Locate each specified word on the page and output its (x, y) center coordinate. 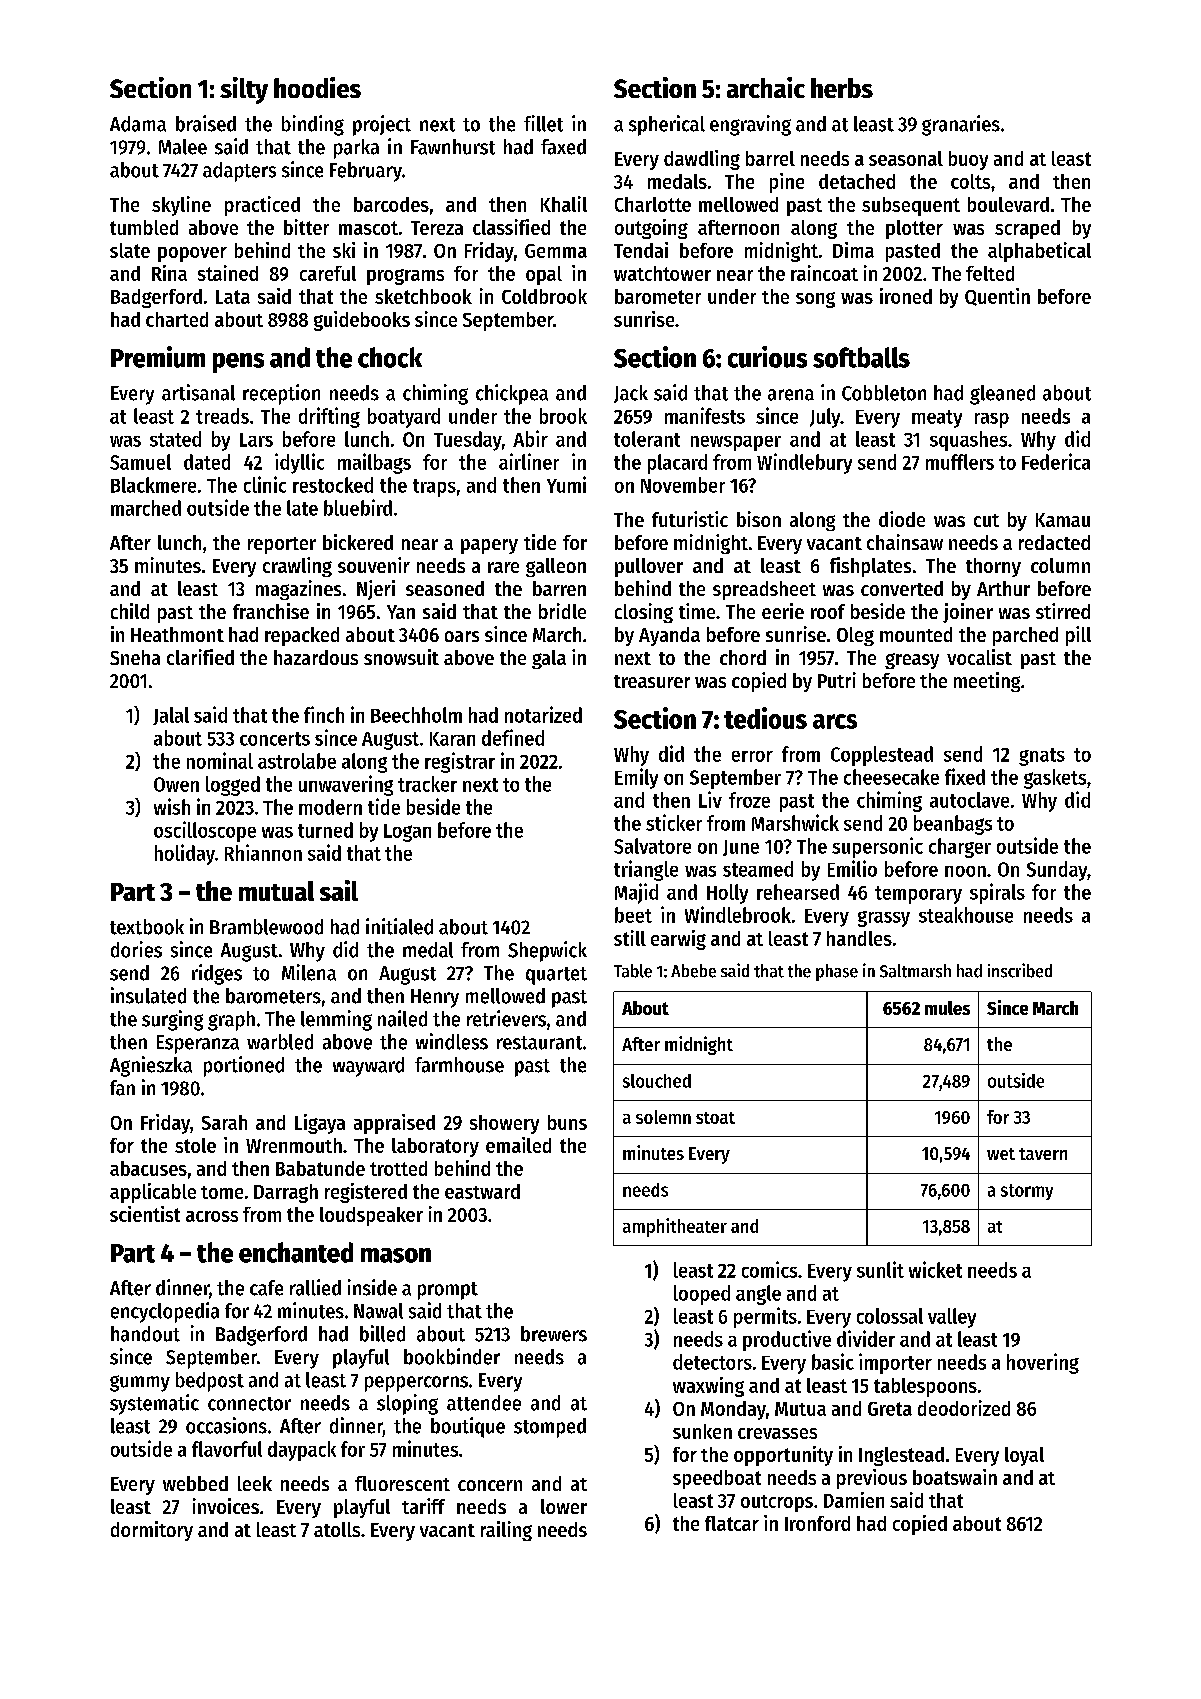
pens (238, 363)
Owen (176, 784)
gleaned (1002, 395)
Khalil (564, 204)
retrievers (506, 1018)
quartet (556, 976)
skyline (181, 206)
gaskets (1055, 779)
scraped (1027, 229)
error (752, 756)
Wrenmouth (294, 1145)
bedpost (210, 1382)
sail (339, 890)
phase (837, 972)
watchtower (662, 273)
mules (947, 1008)
